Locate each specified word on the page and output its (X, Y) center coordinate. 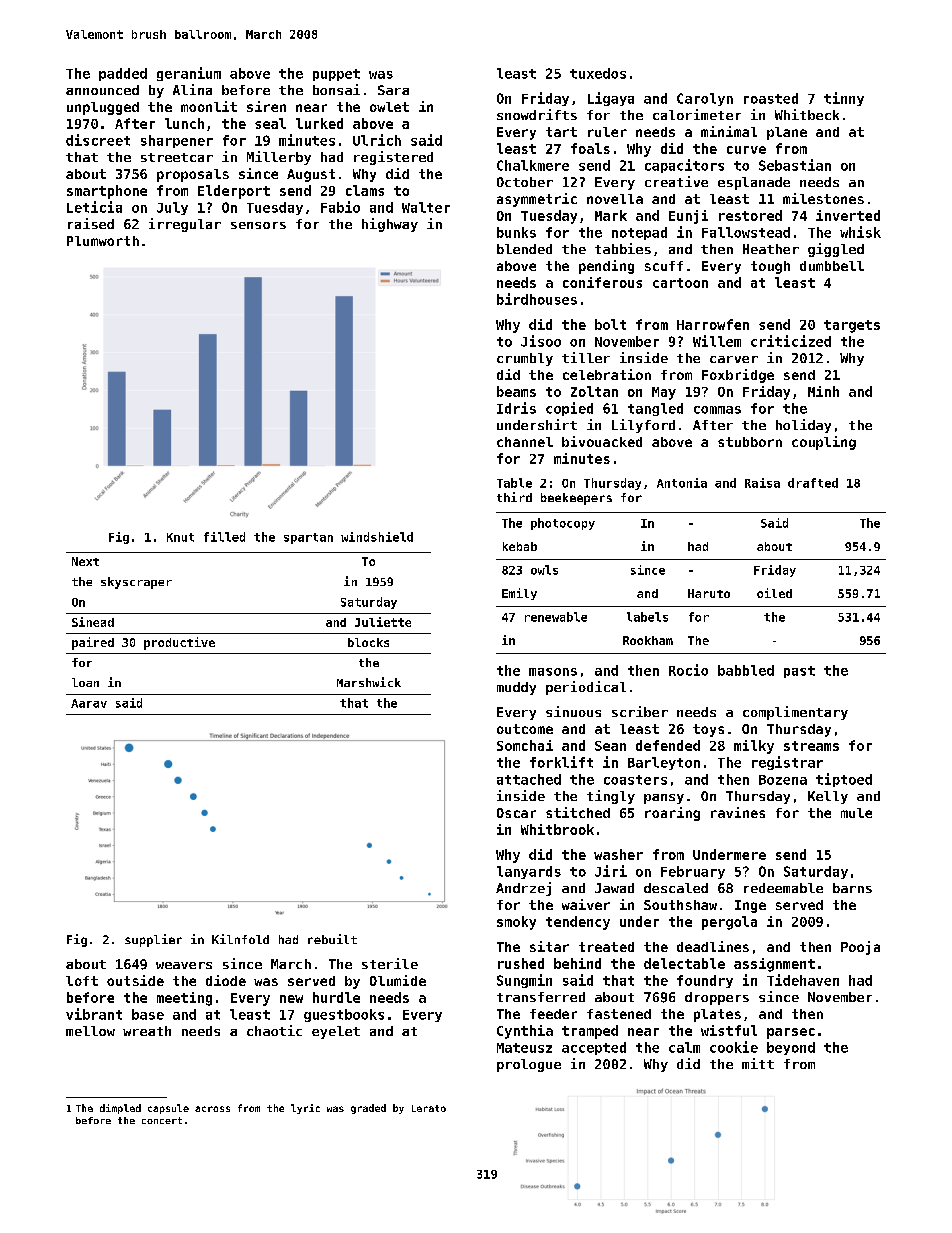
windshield (377, 537)
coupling (824, 443)
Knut (180, 537)
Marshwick (369, 682)
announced (102, 90)
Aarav (89, 703)
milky (754, 747)
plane (787, 133)
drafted (813, 483)
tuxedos (598, 73)
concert (162, 1120)
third (514, 497)
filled (224, 537)
